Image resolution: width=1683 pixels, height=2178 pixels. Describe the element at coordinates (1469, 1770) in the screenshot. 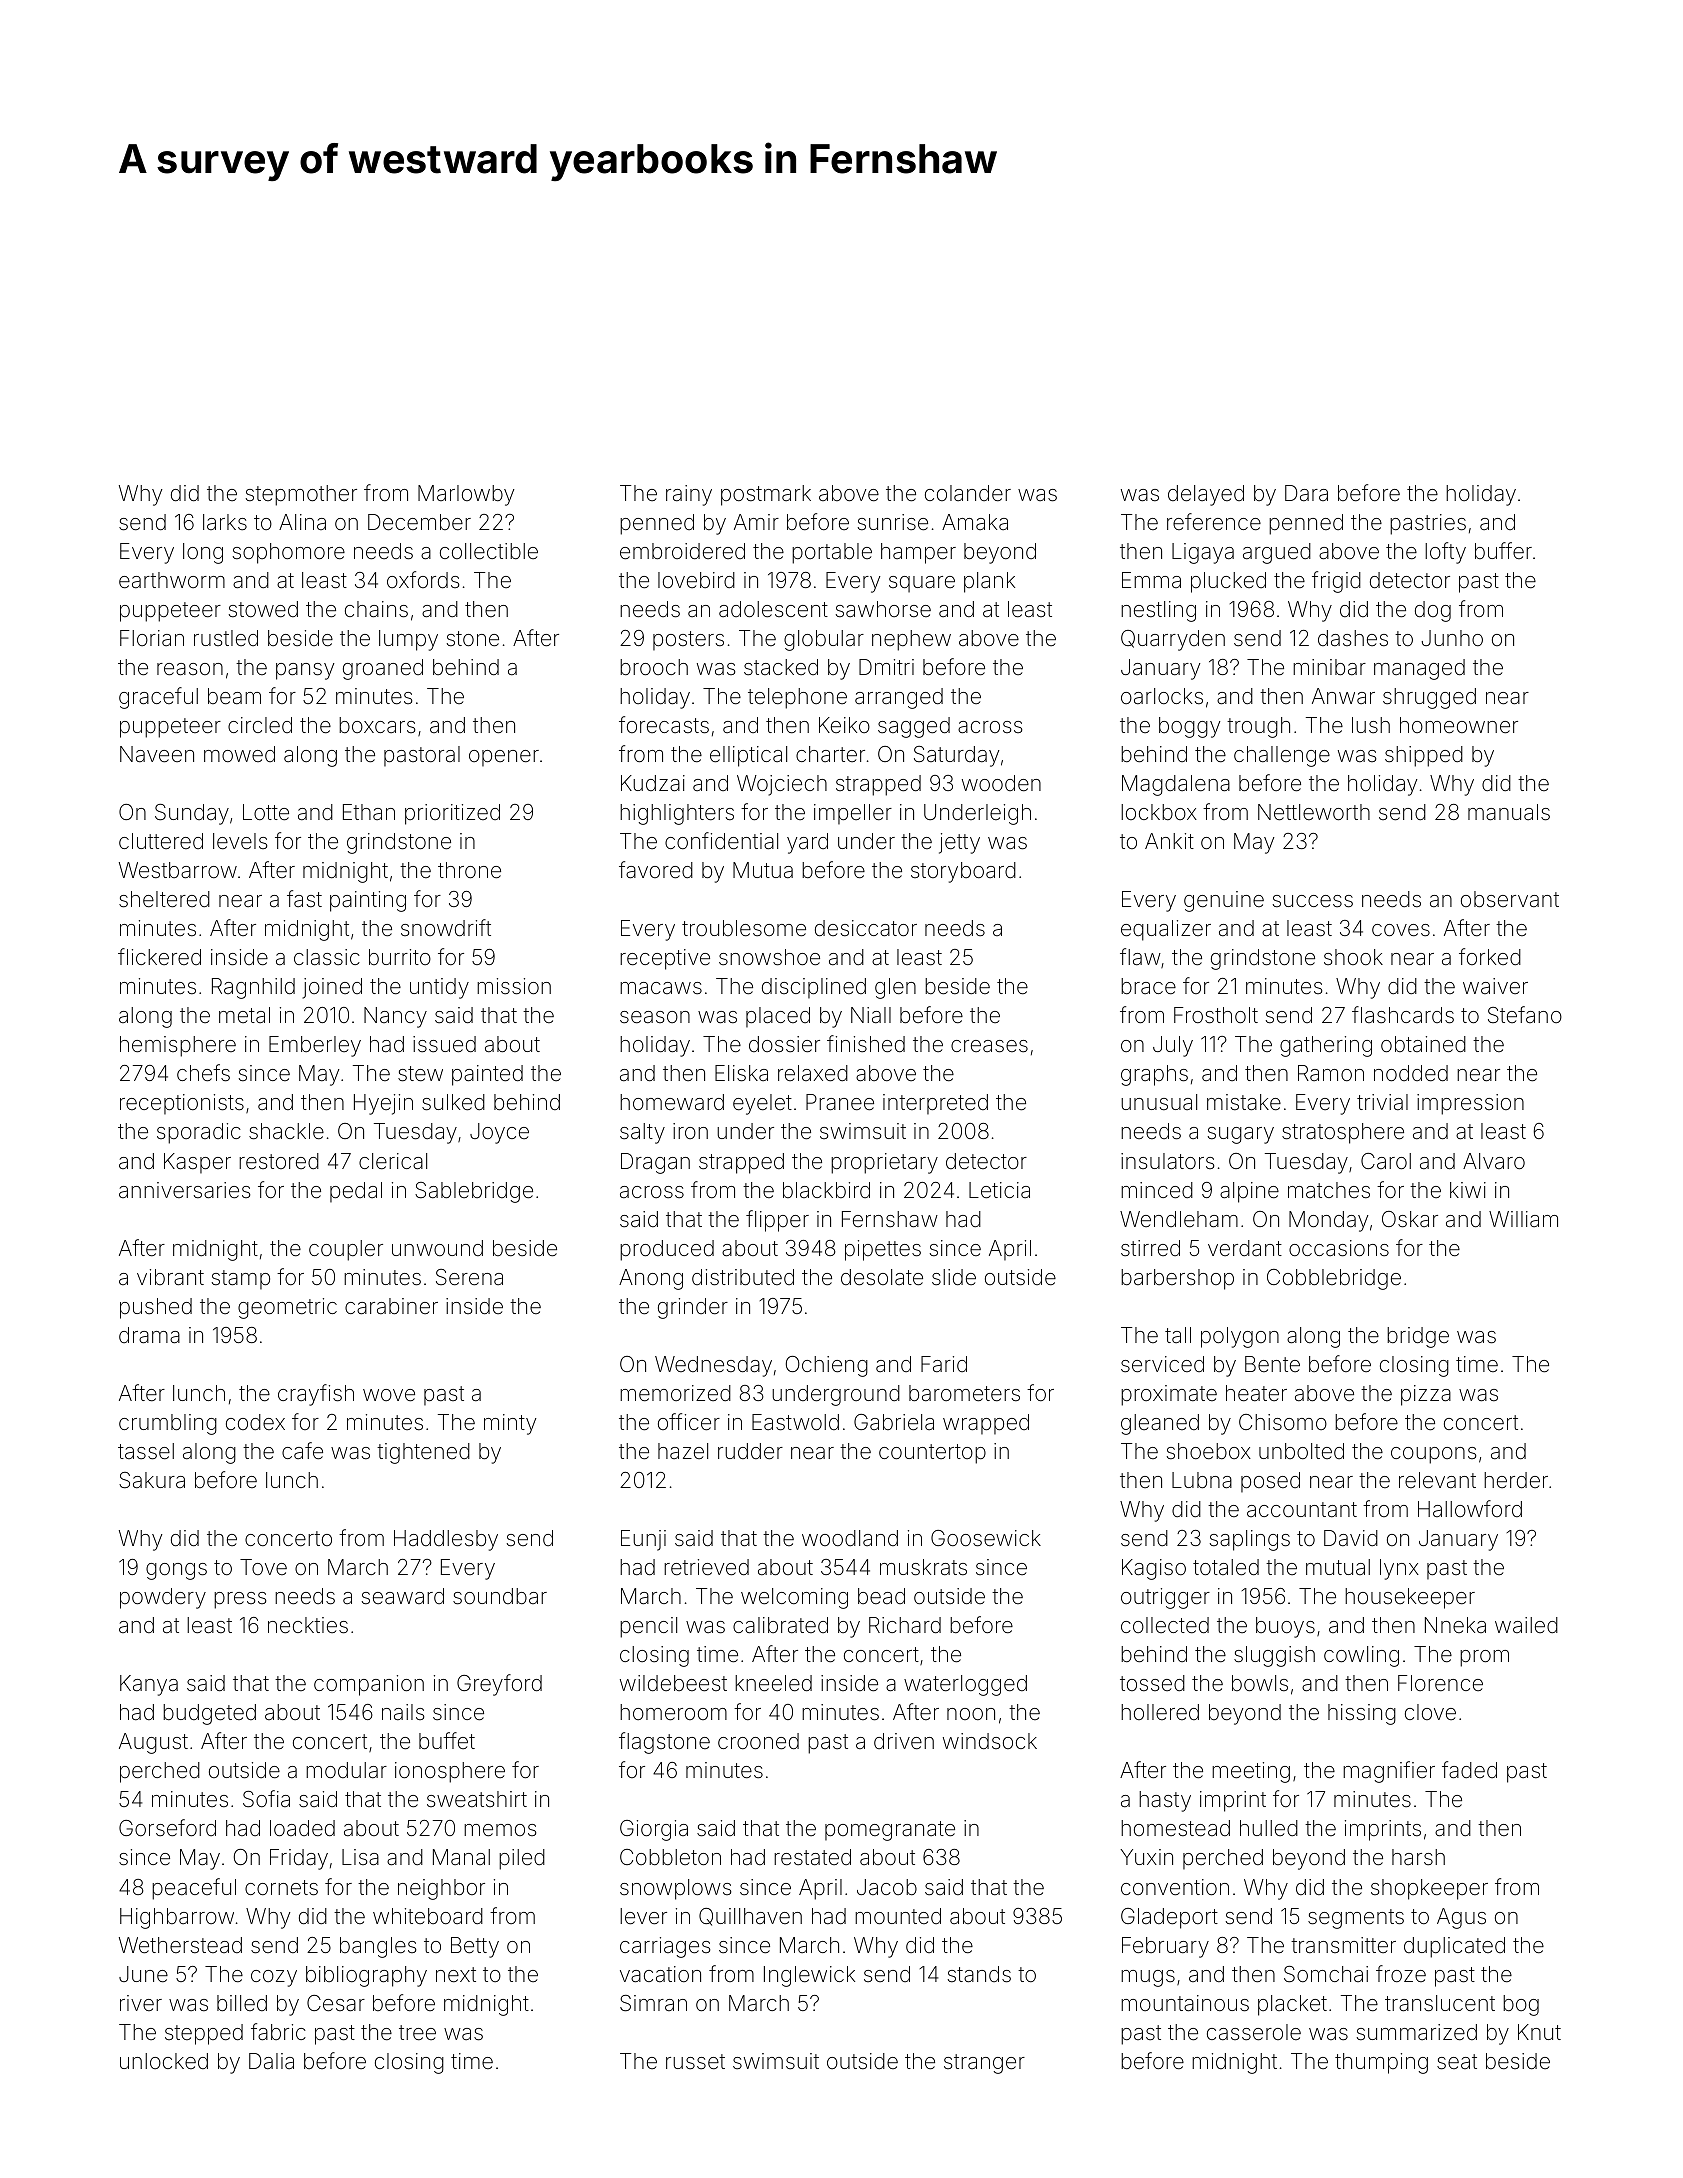

I see `faded` at that location.
